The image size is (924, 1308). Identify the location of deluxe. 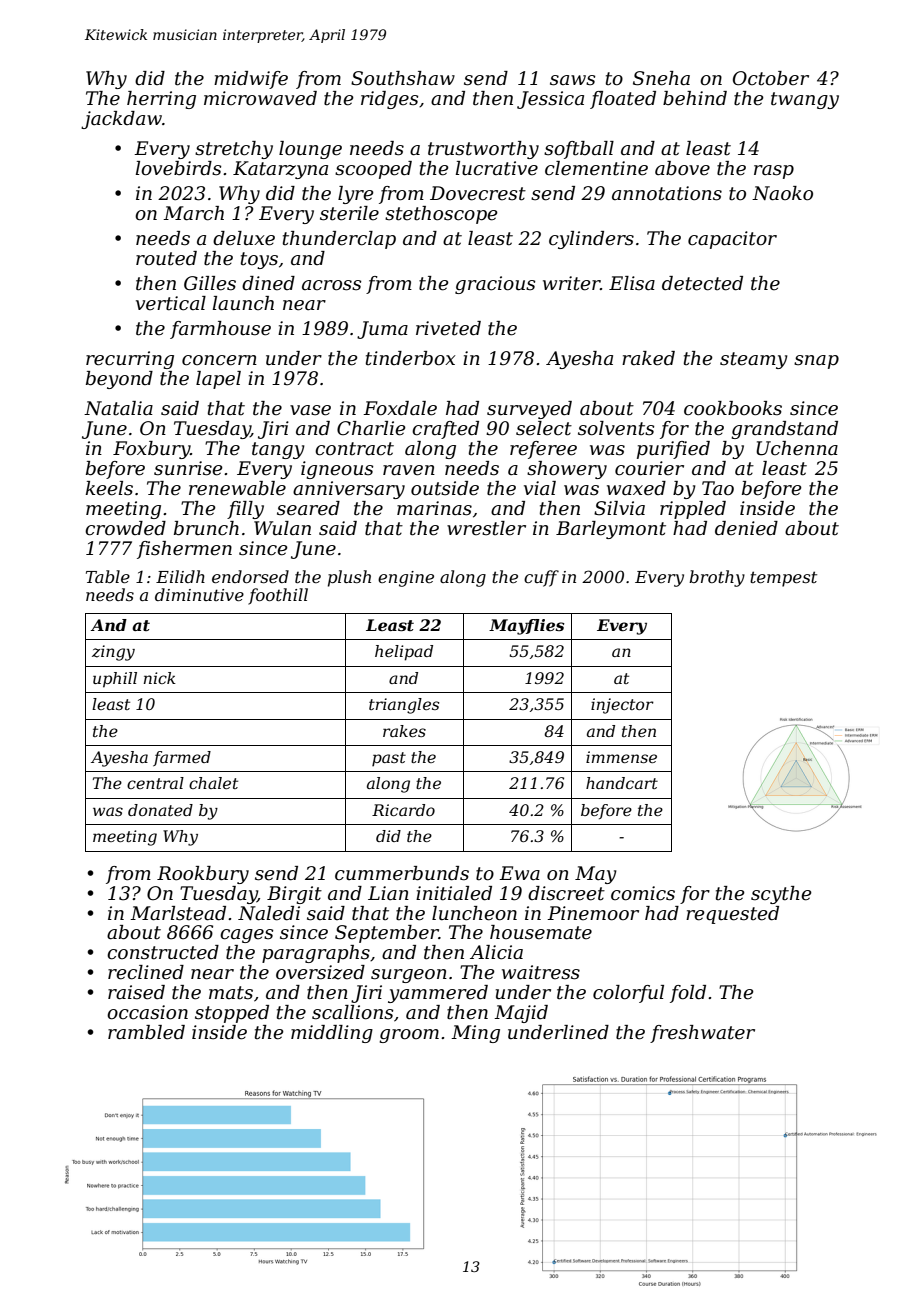
(244, 238).
